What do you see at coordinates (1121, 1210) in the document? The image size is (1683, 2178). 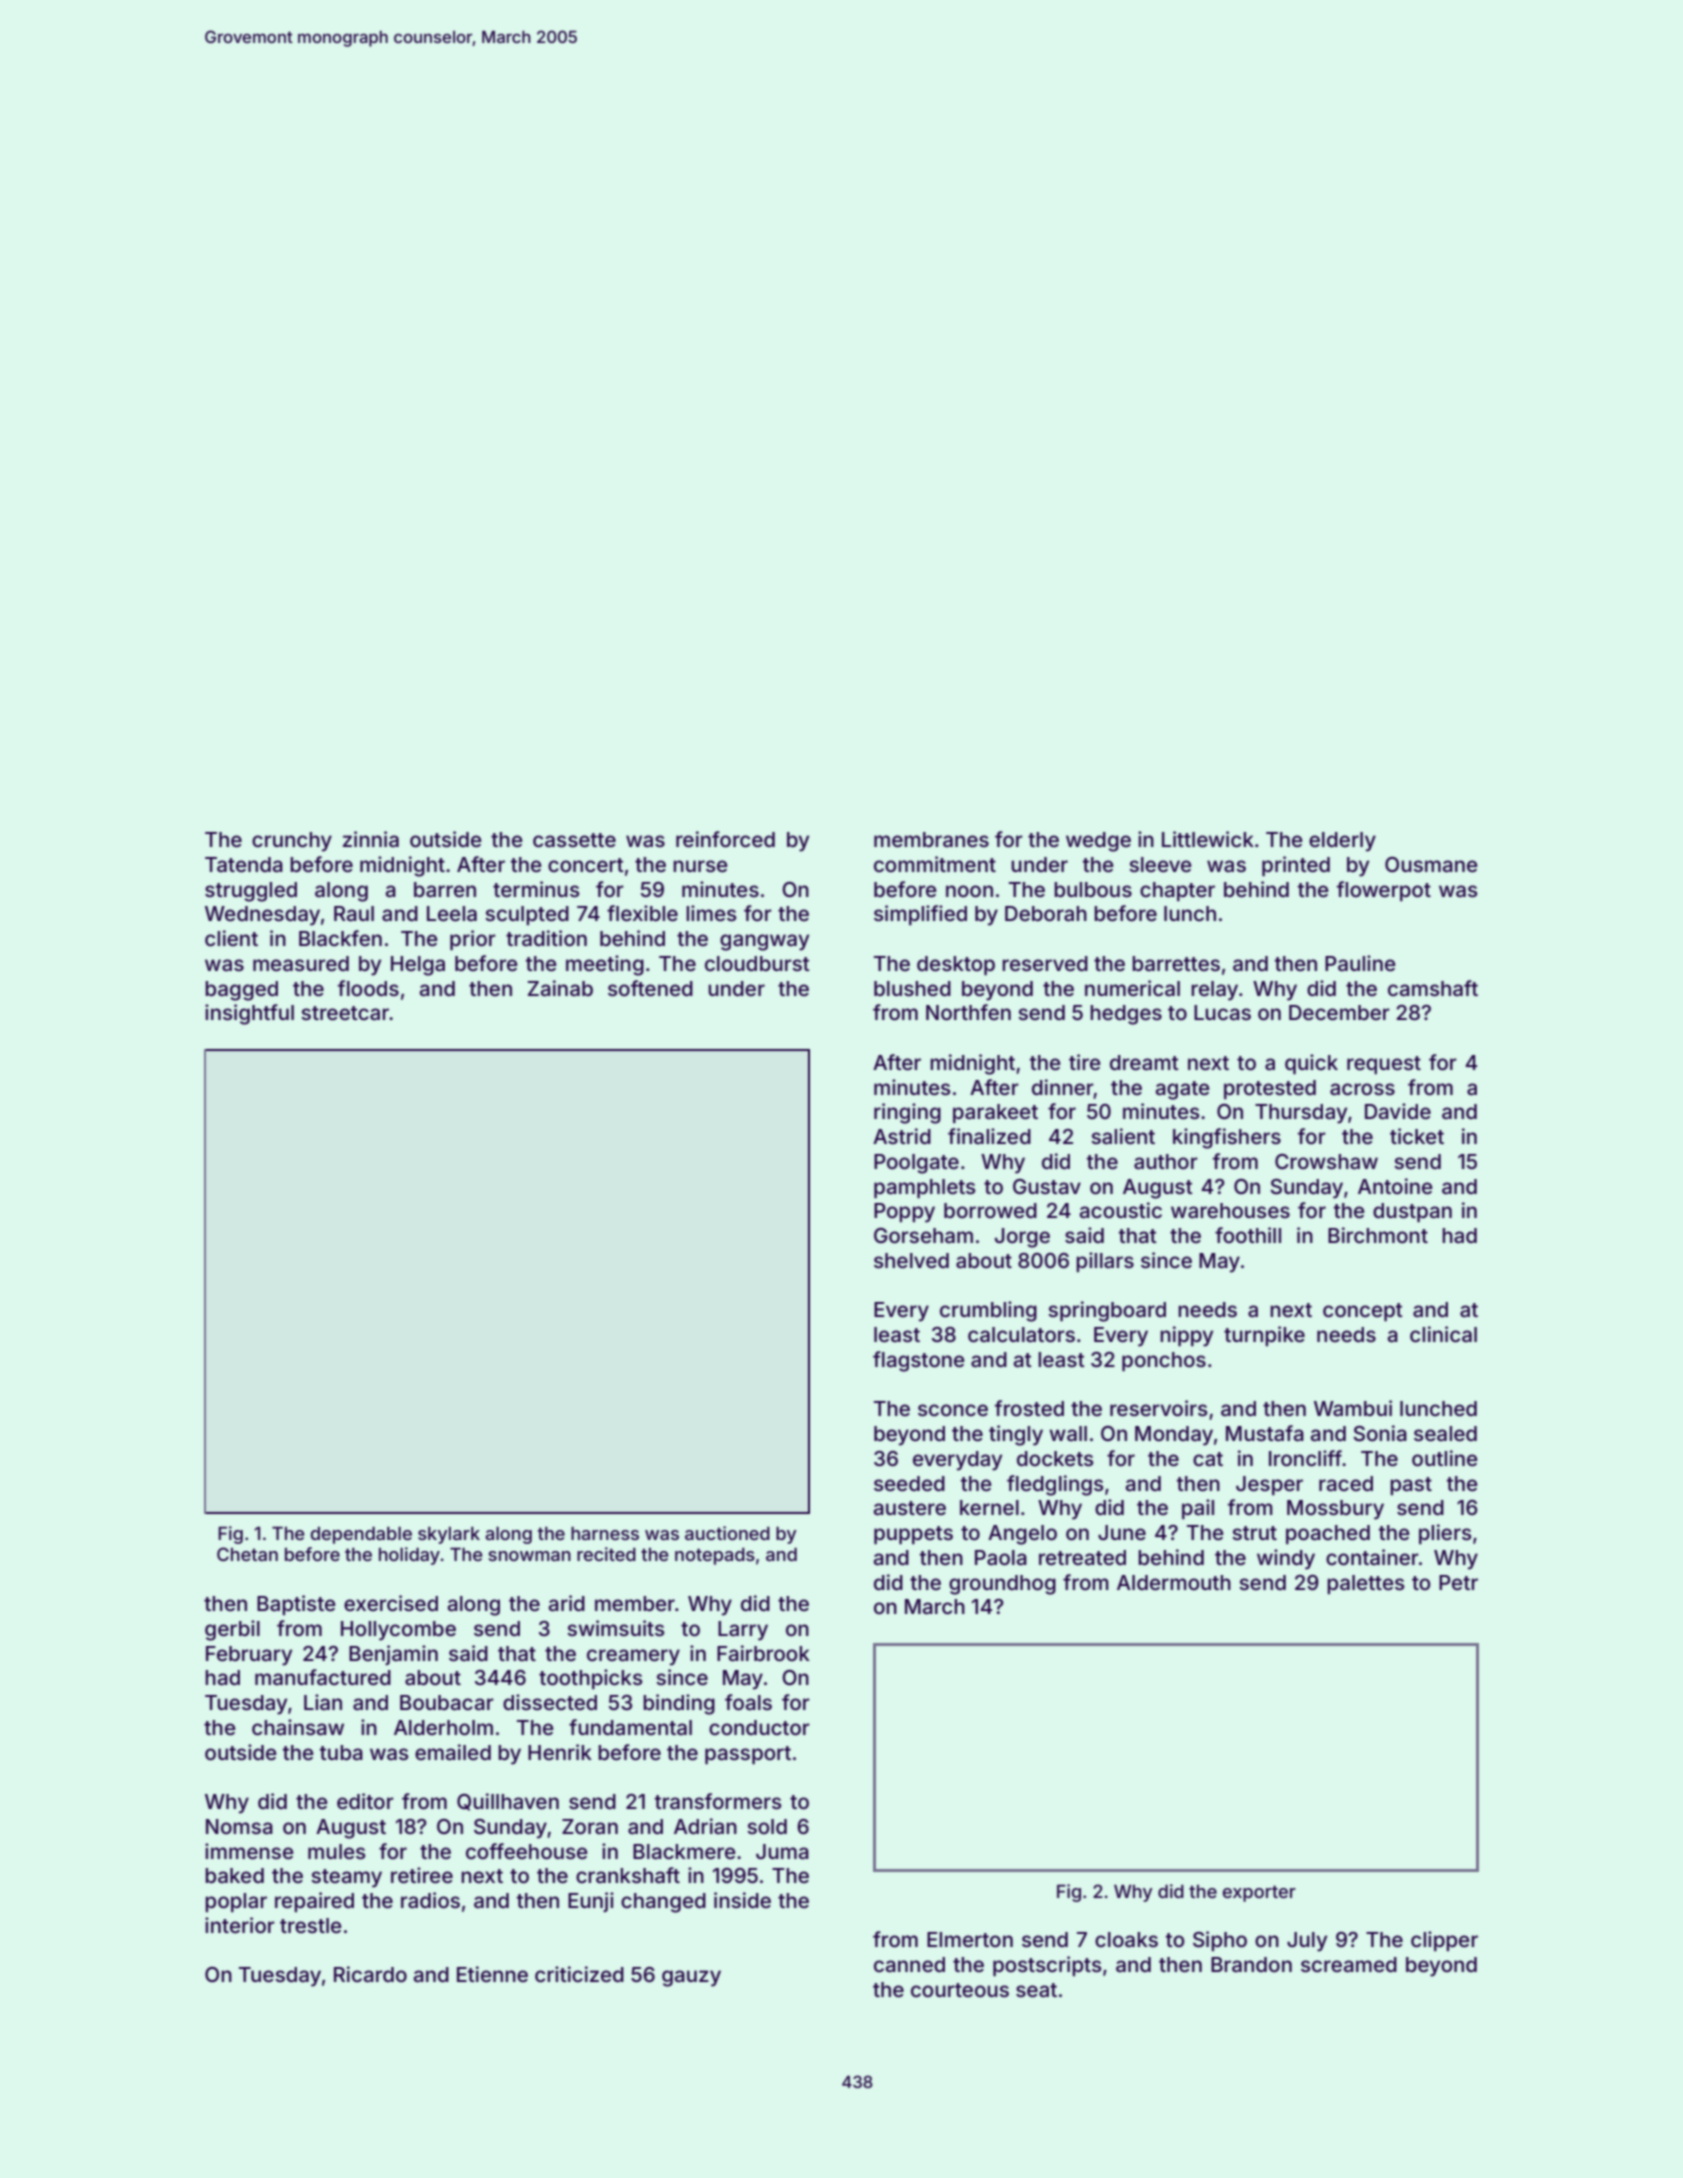 I see `acoustic` at bounding box center [1121, 1210].
